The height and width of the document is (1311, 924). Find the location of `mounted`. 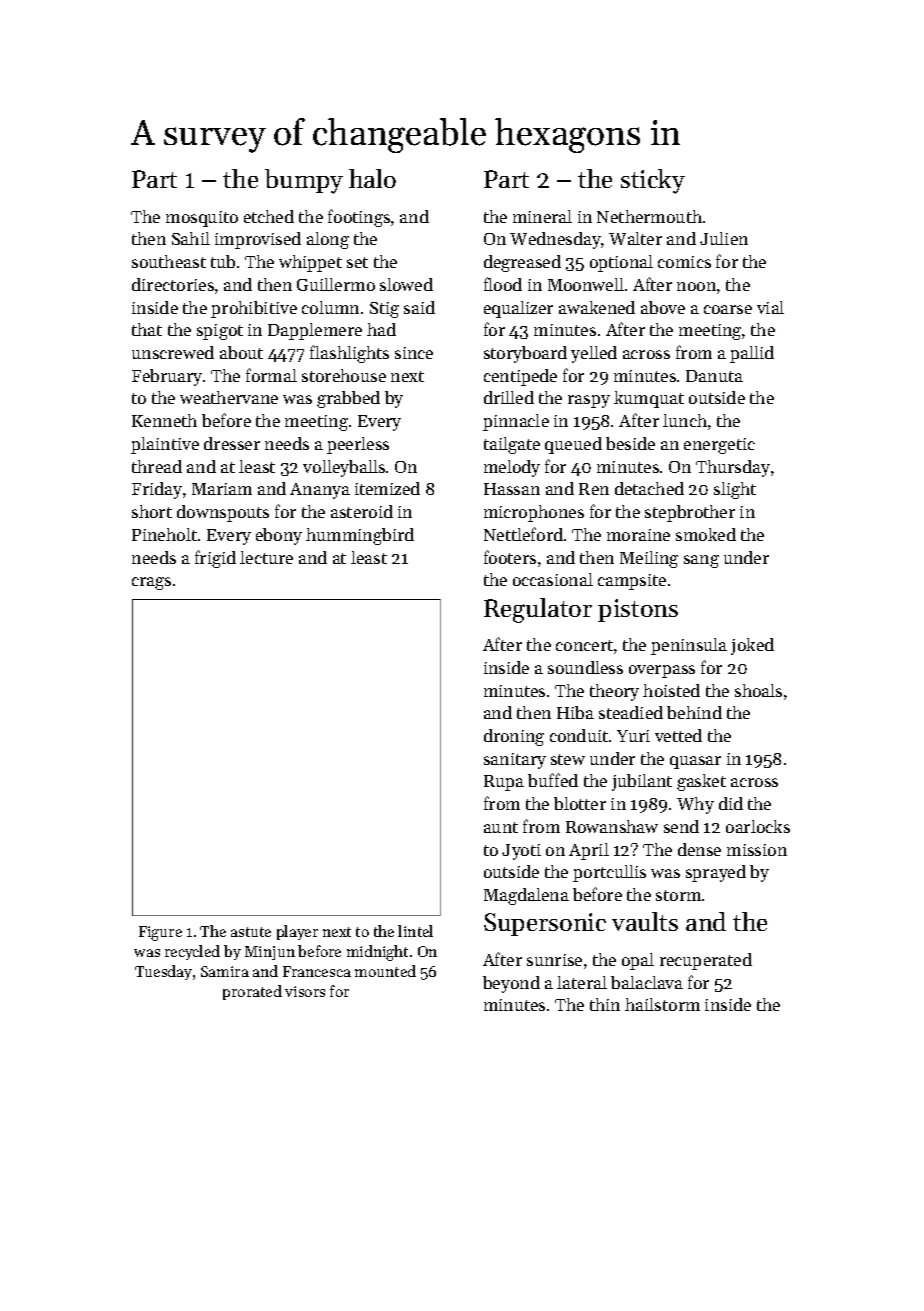

mounted is located at coordinates (385, 971).
